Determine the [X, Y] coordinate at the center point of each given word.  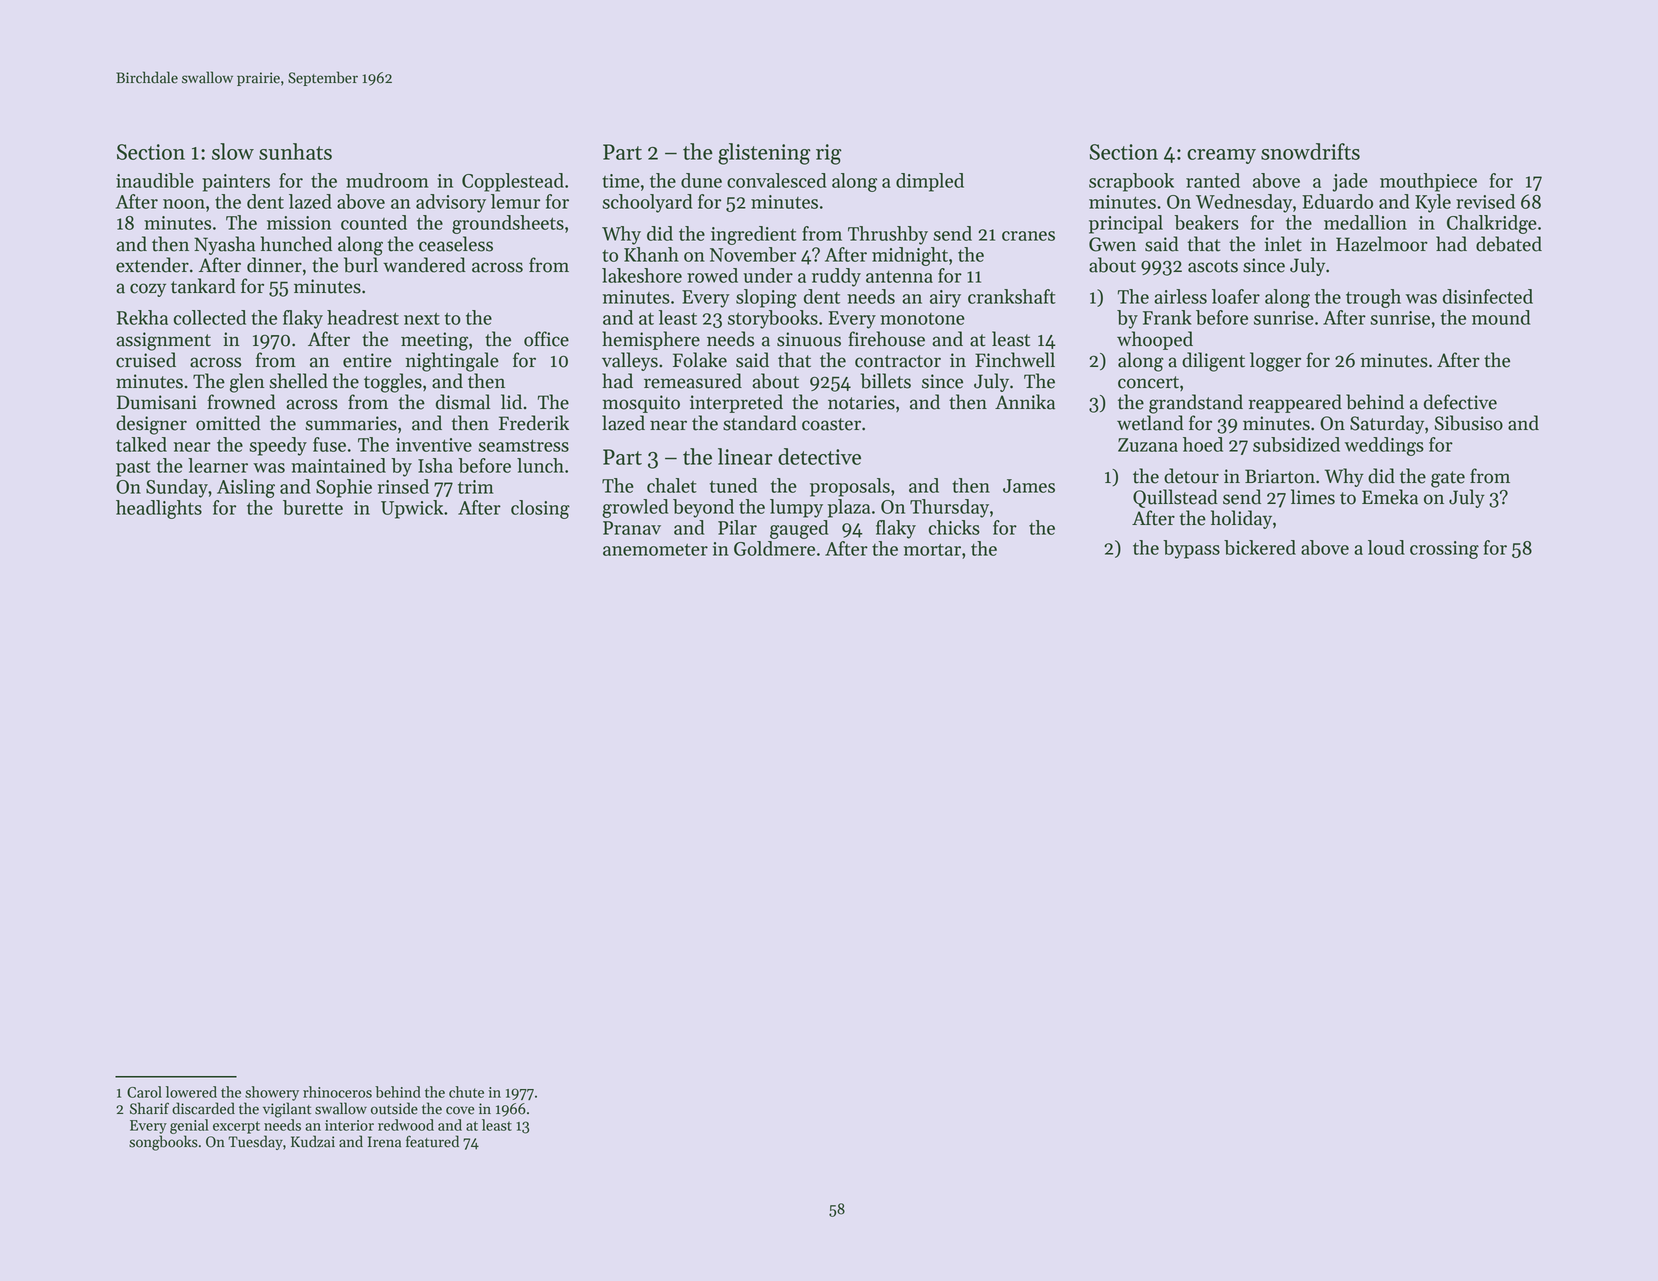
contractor [898, 361]
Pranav [632, 528]
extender [152, 265]
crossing [1444, 550]
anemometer [655, 550]
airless [1180, 296]
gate [1448, 479]
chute [466, 1092]
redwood [406, 1125]
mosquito [641, 404]
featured [432, 1141]
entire [367, 360]
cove [460, 1110]
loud [1386, 547]
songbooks [163, 1143]
